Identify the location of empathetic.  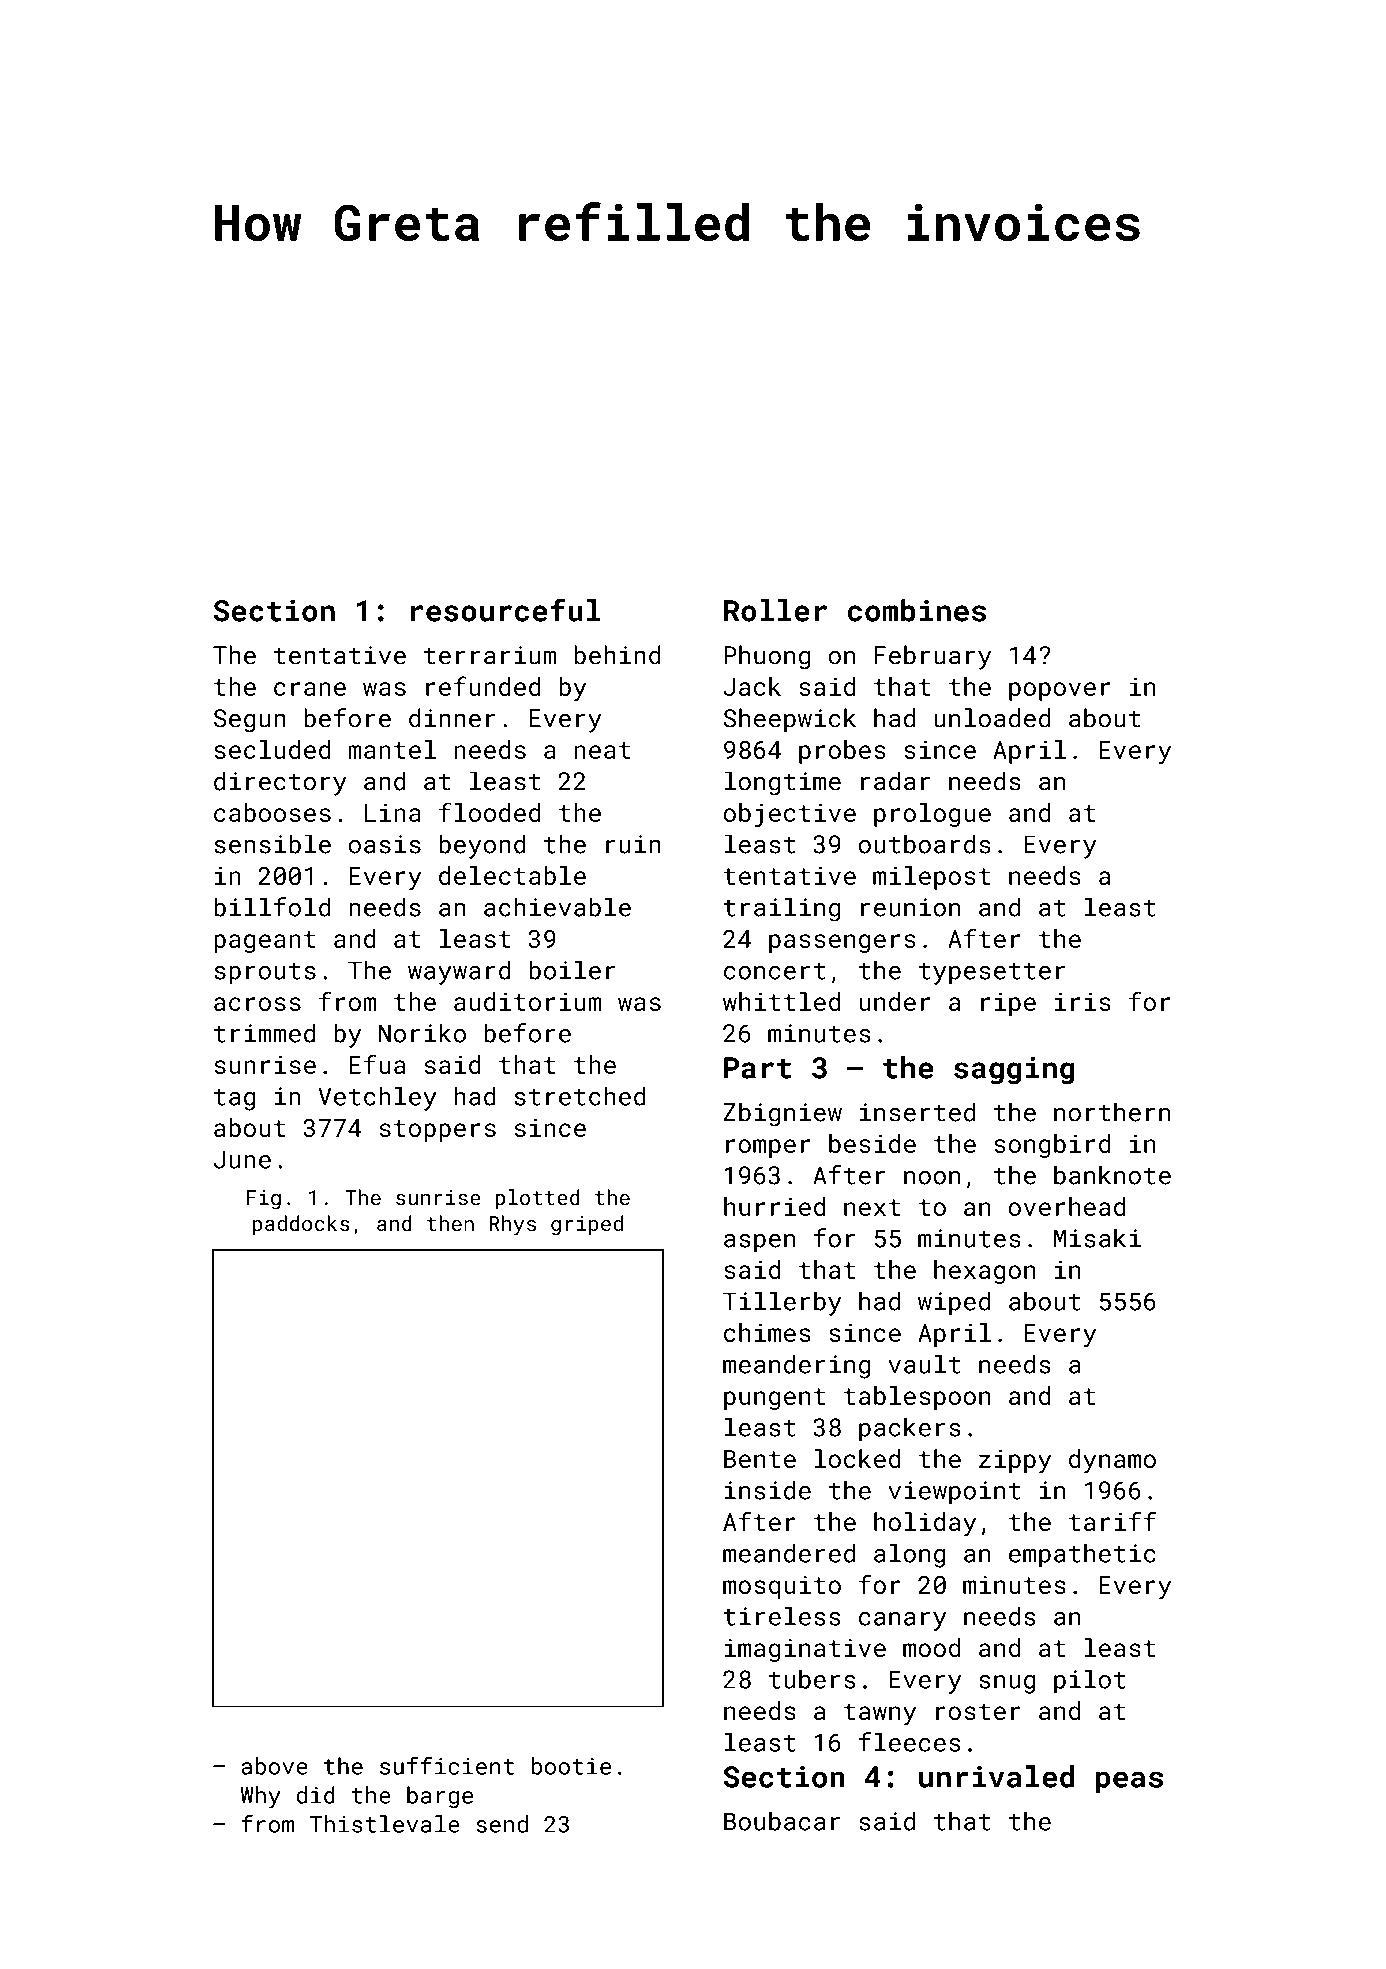
(1082, 1555).
